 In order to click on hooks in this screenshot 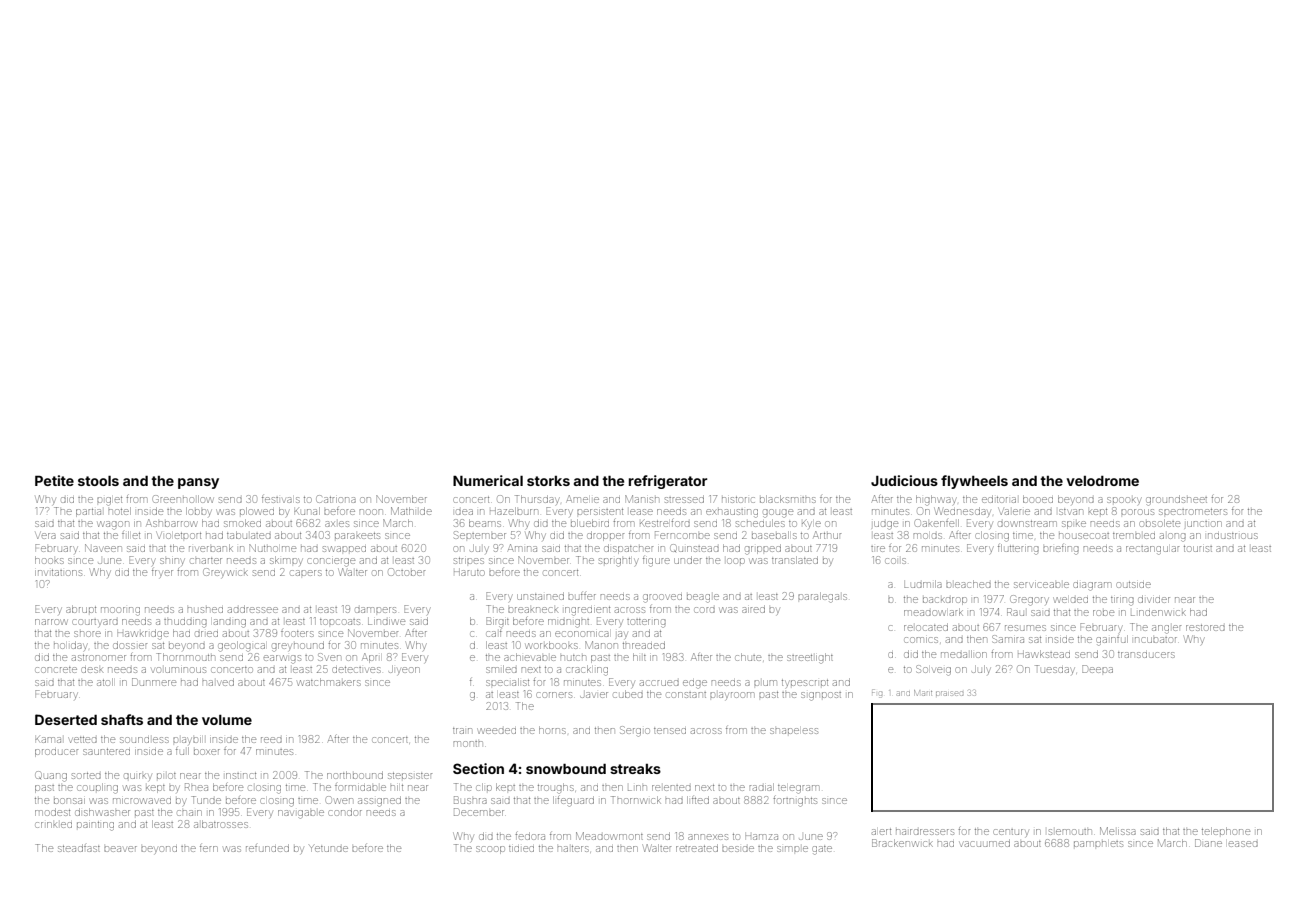, I will do `click(49, 560)`.
